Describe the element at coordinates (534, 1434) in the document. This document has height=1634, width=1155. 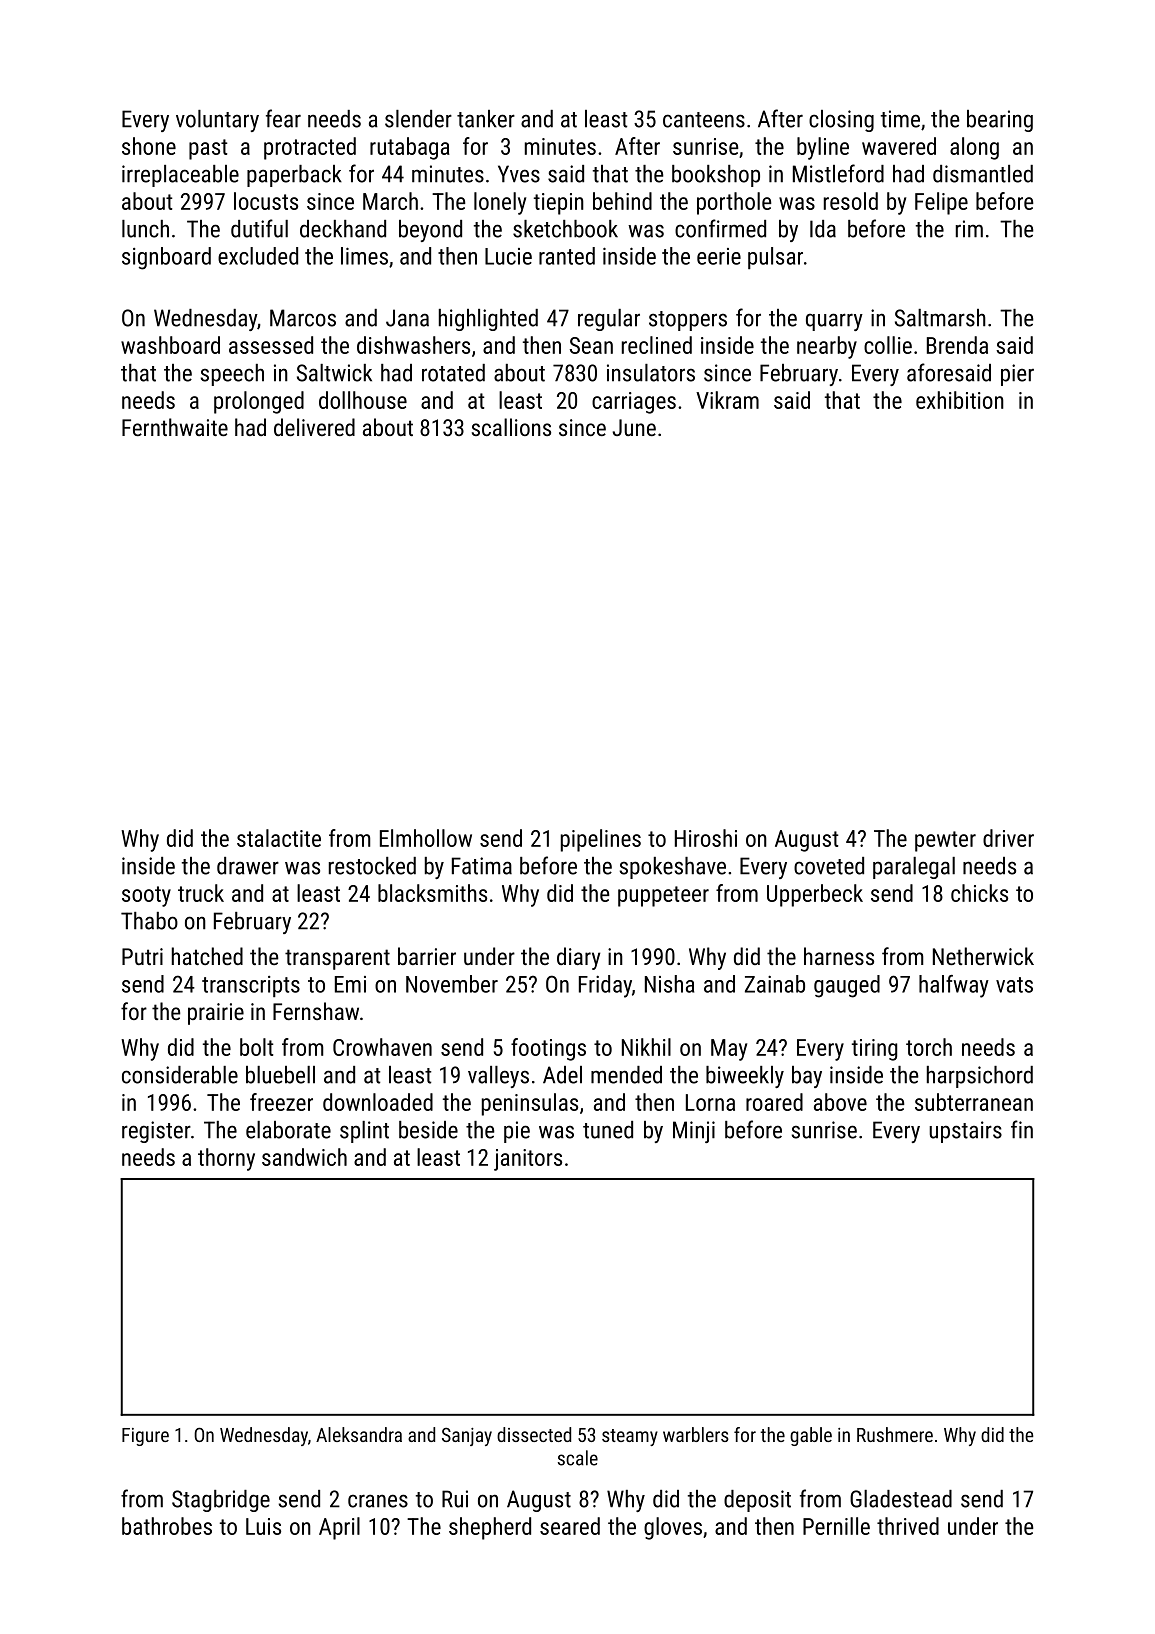
I see `dissected` at that location.
